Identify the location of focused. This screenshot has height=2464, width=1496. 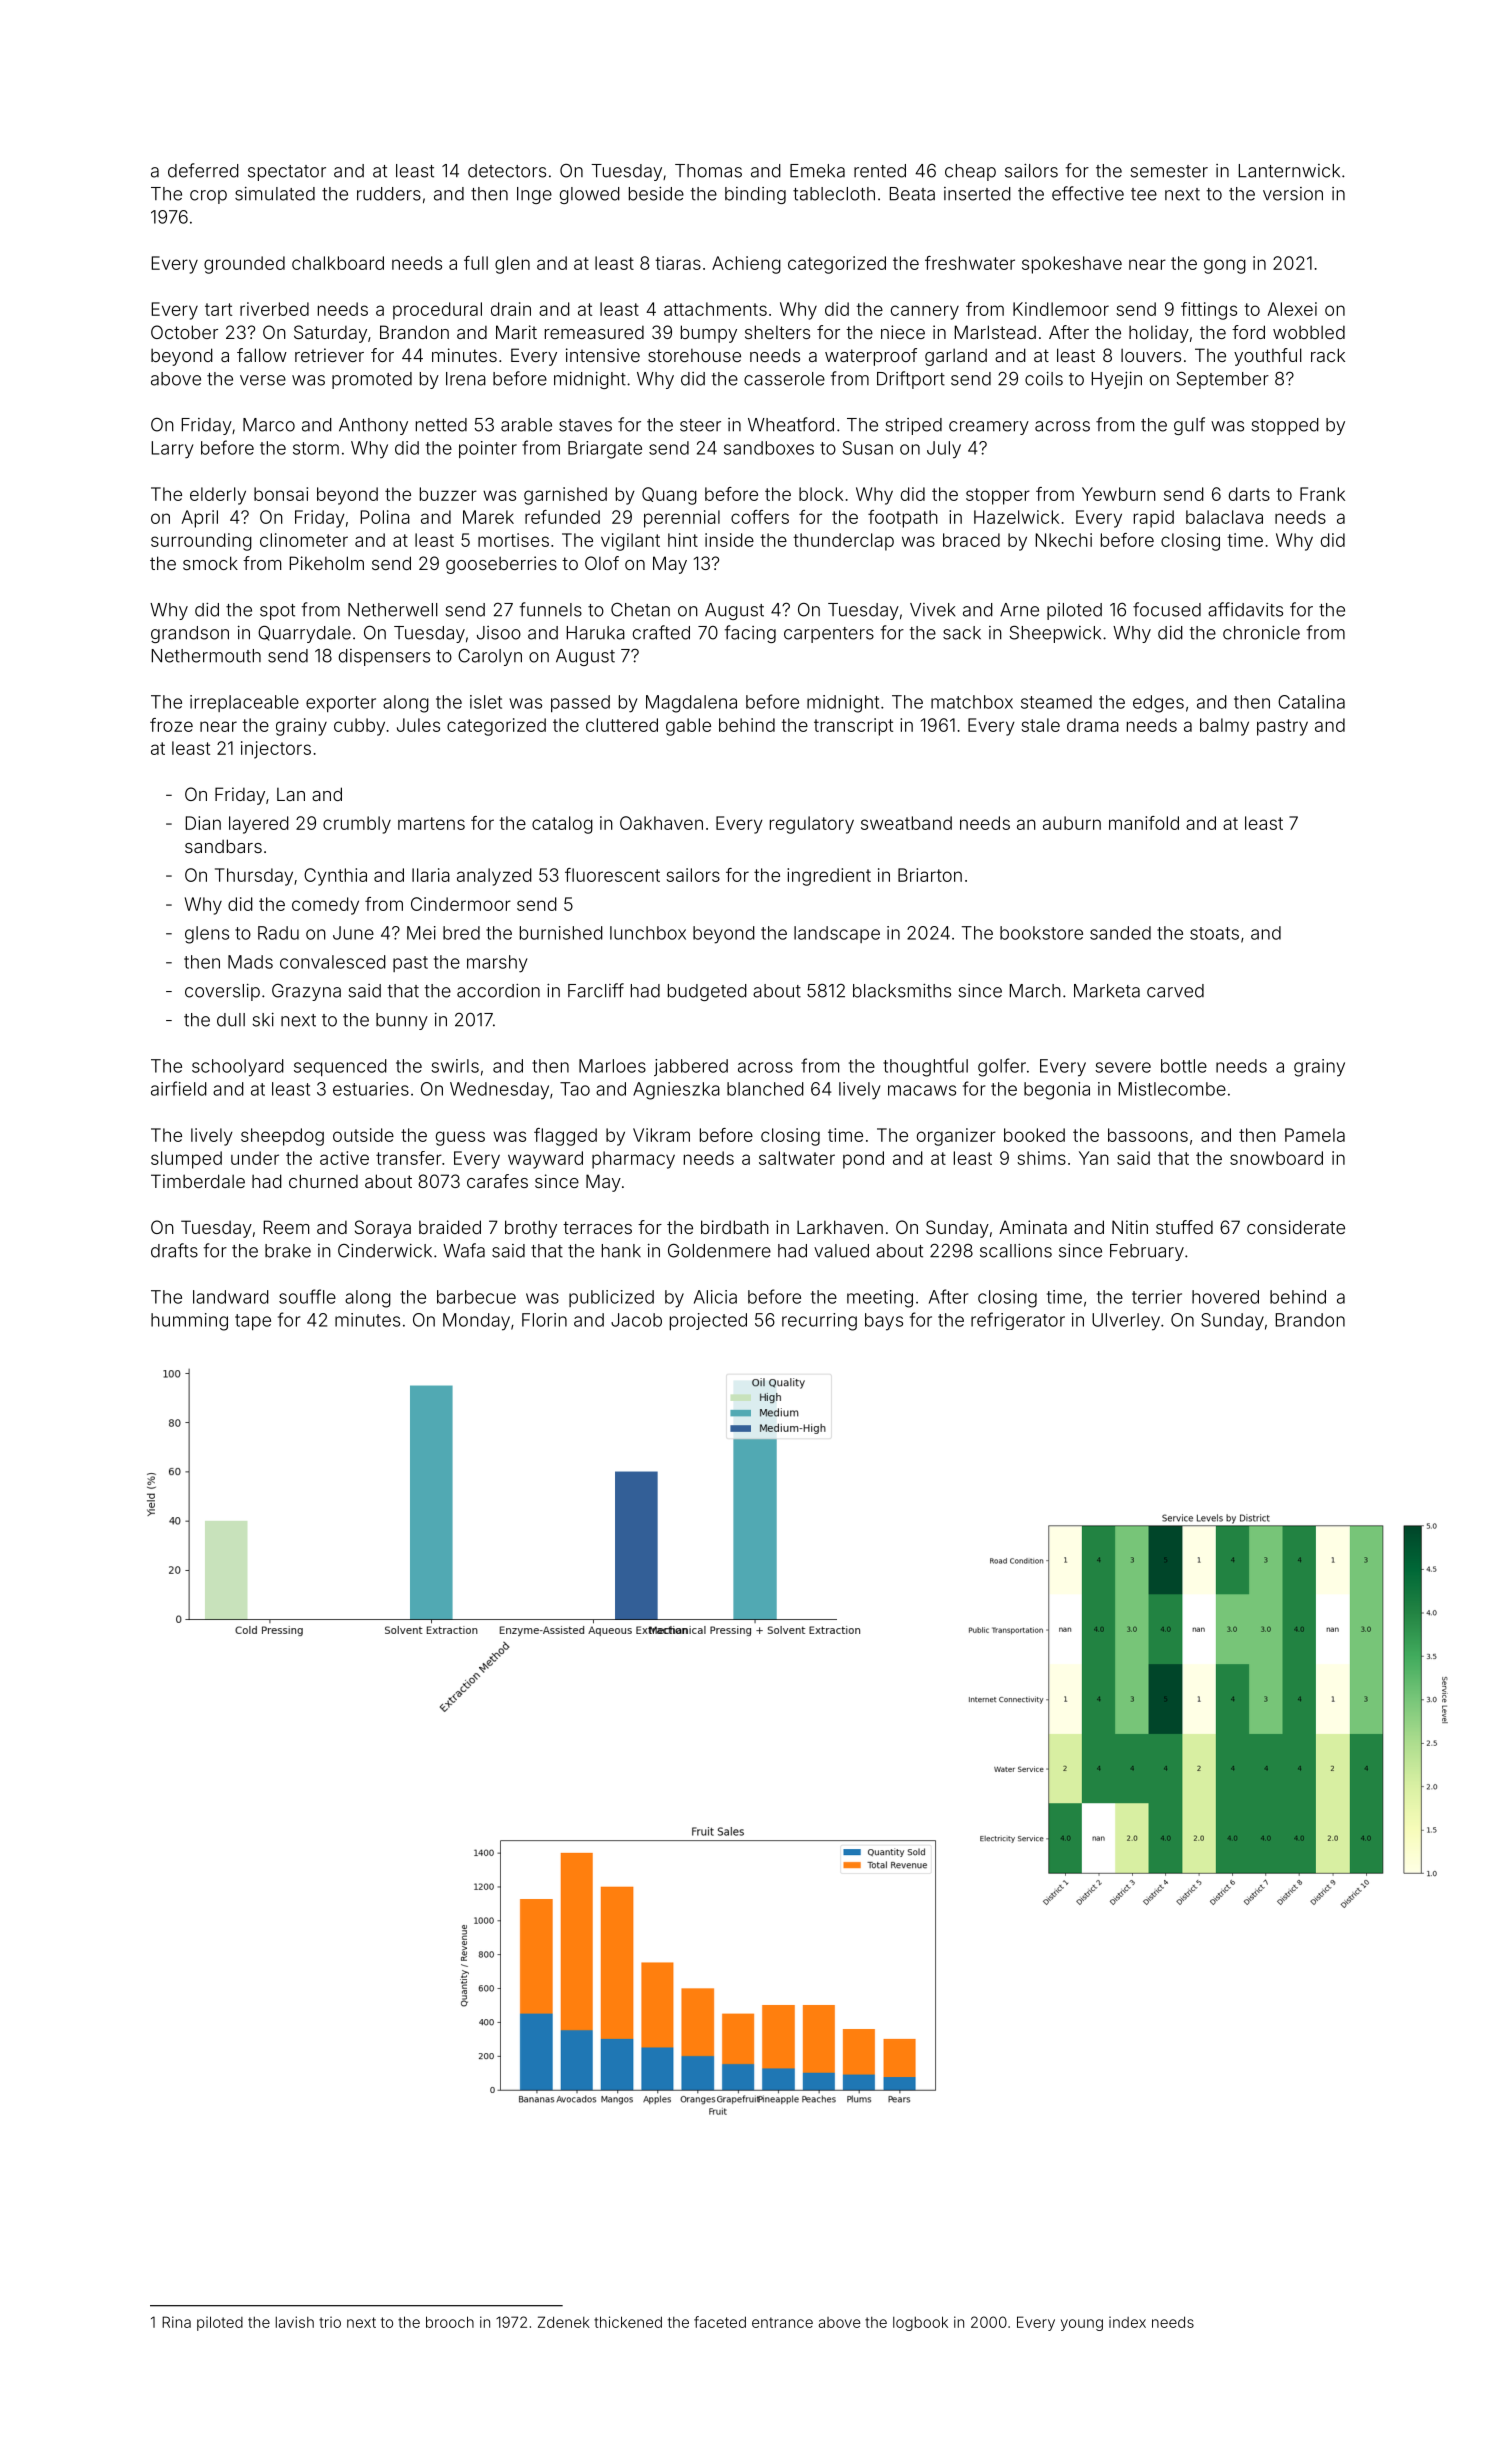
(1167, 609).
